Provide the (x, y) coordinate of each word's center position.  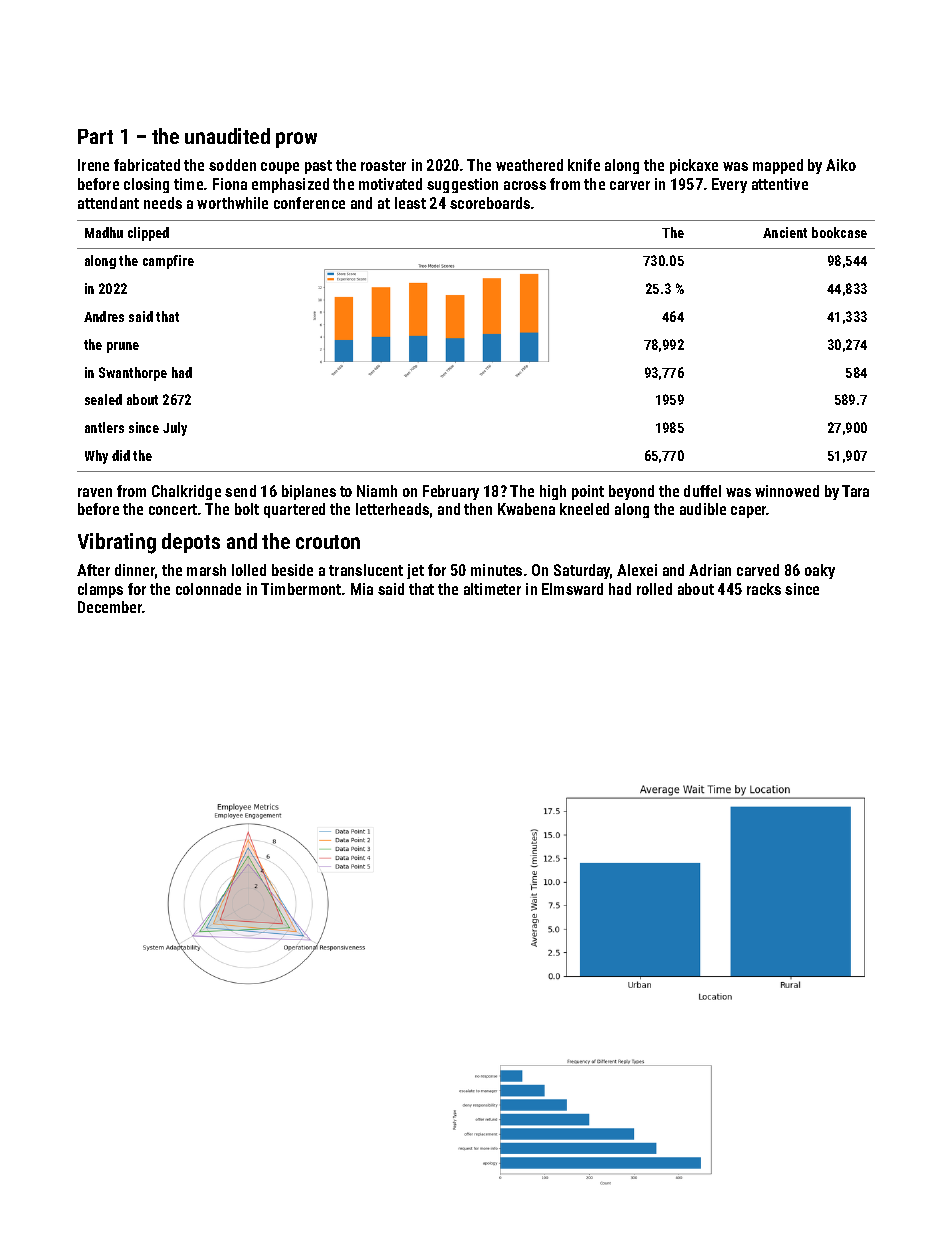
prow (296, 140)
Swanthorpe (133, 374)
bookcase (839, 232)
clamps (100, 590)
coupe (280, 168)
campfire (168, 262)
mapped (778, 166)
